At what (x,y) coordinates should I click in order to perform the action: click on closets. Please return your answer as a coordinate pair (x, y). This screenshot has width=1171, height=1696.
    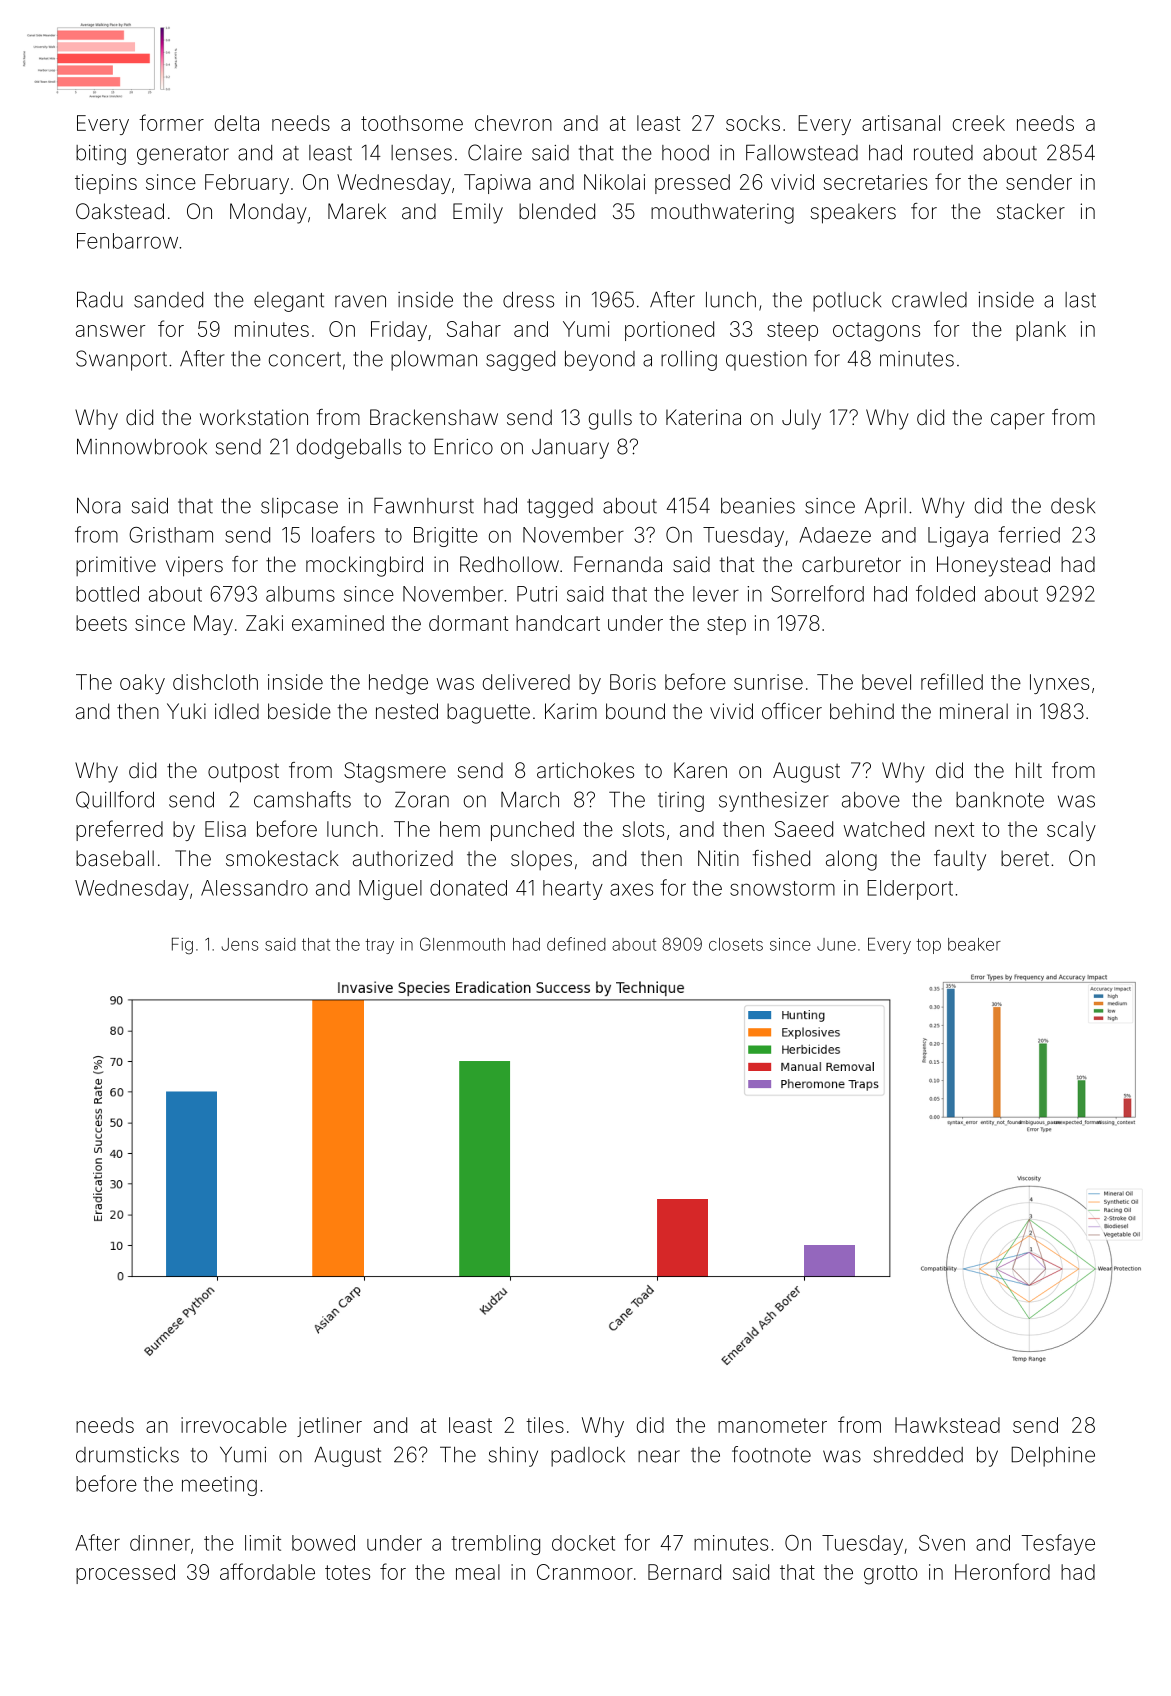
    Looking at the image, I should click on (736, 944).
